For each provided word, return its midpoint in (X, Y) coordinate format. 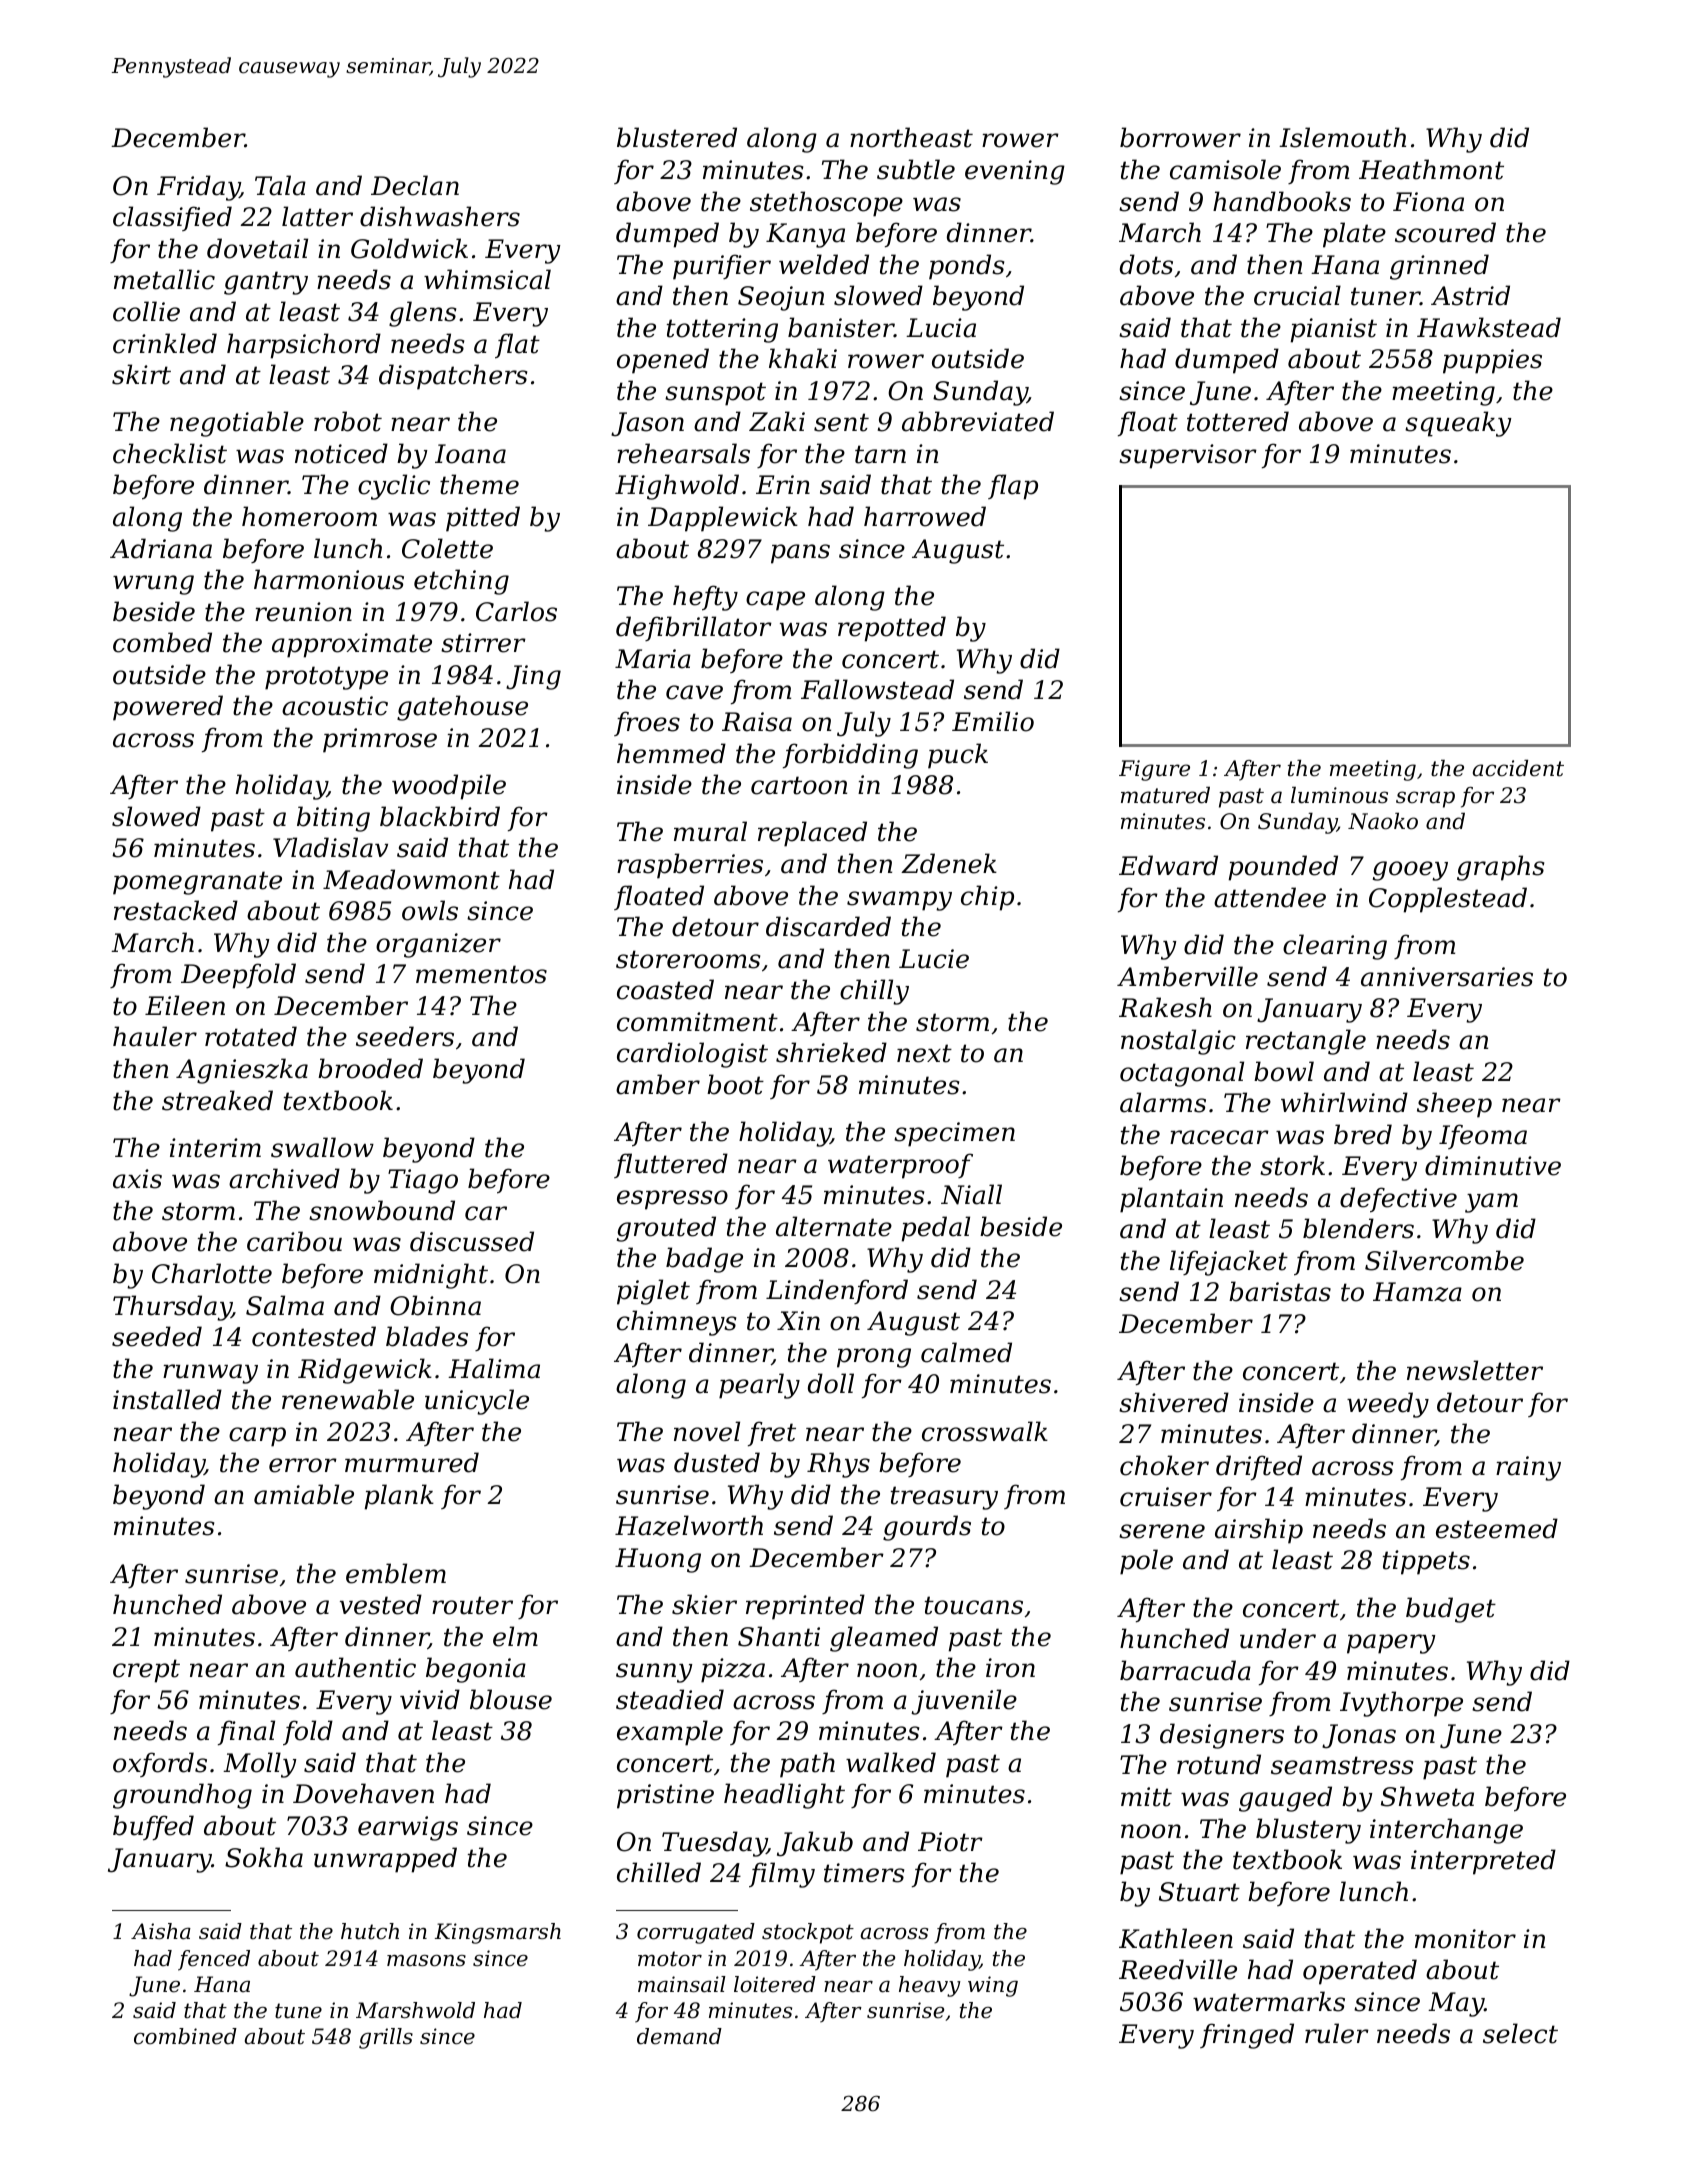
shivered (1174, 1402)
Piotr (950, 1842)
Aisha (161, 1931)
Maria (653, 659)
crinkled (165, 343)
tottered (1238, 421)
